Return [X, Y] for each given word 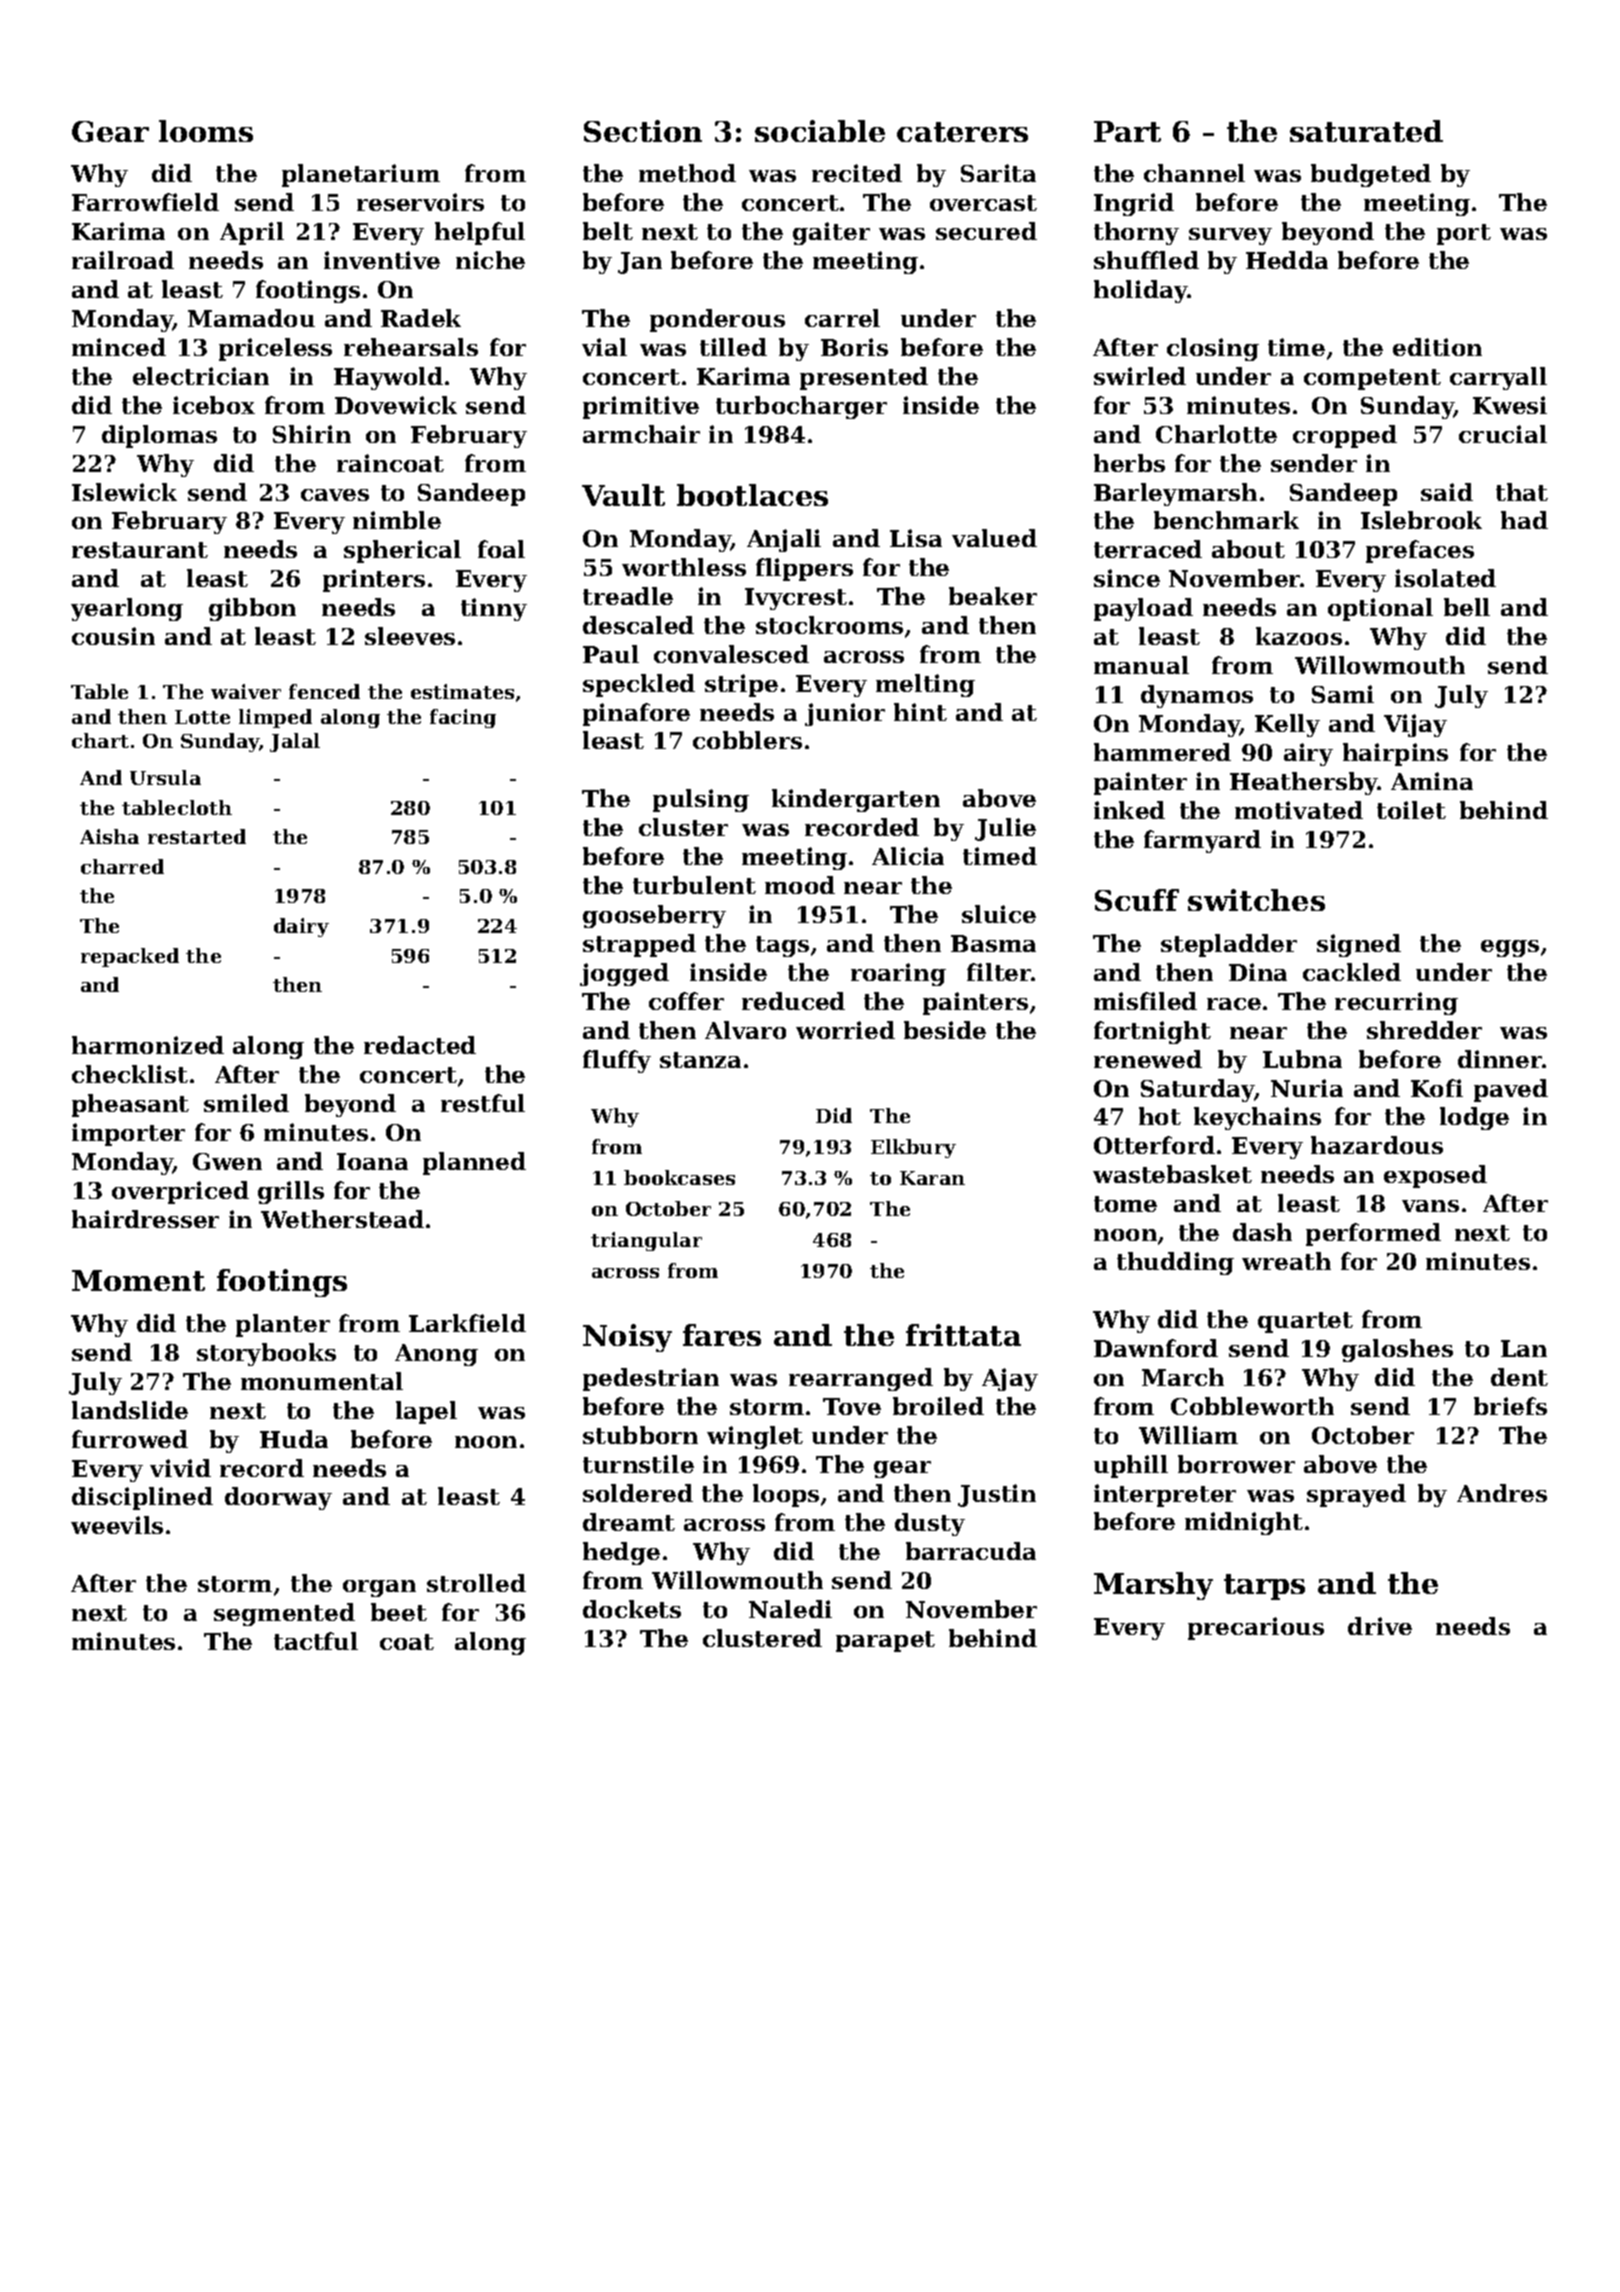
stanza [700, 1060]
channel [1194, 173]
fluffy [617, 1061]
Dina [1258, 972]
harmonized [148, 1045]
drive [1380, 1626]
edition [1437, 347]
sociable [820, 131]
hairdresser [145, 1219]
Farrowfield [145, 202]
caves [335, 495]
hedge [621, 1553]
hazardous [1377, 1145]
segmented [284, 1614]
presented [864, 378]
